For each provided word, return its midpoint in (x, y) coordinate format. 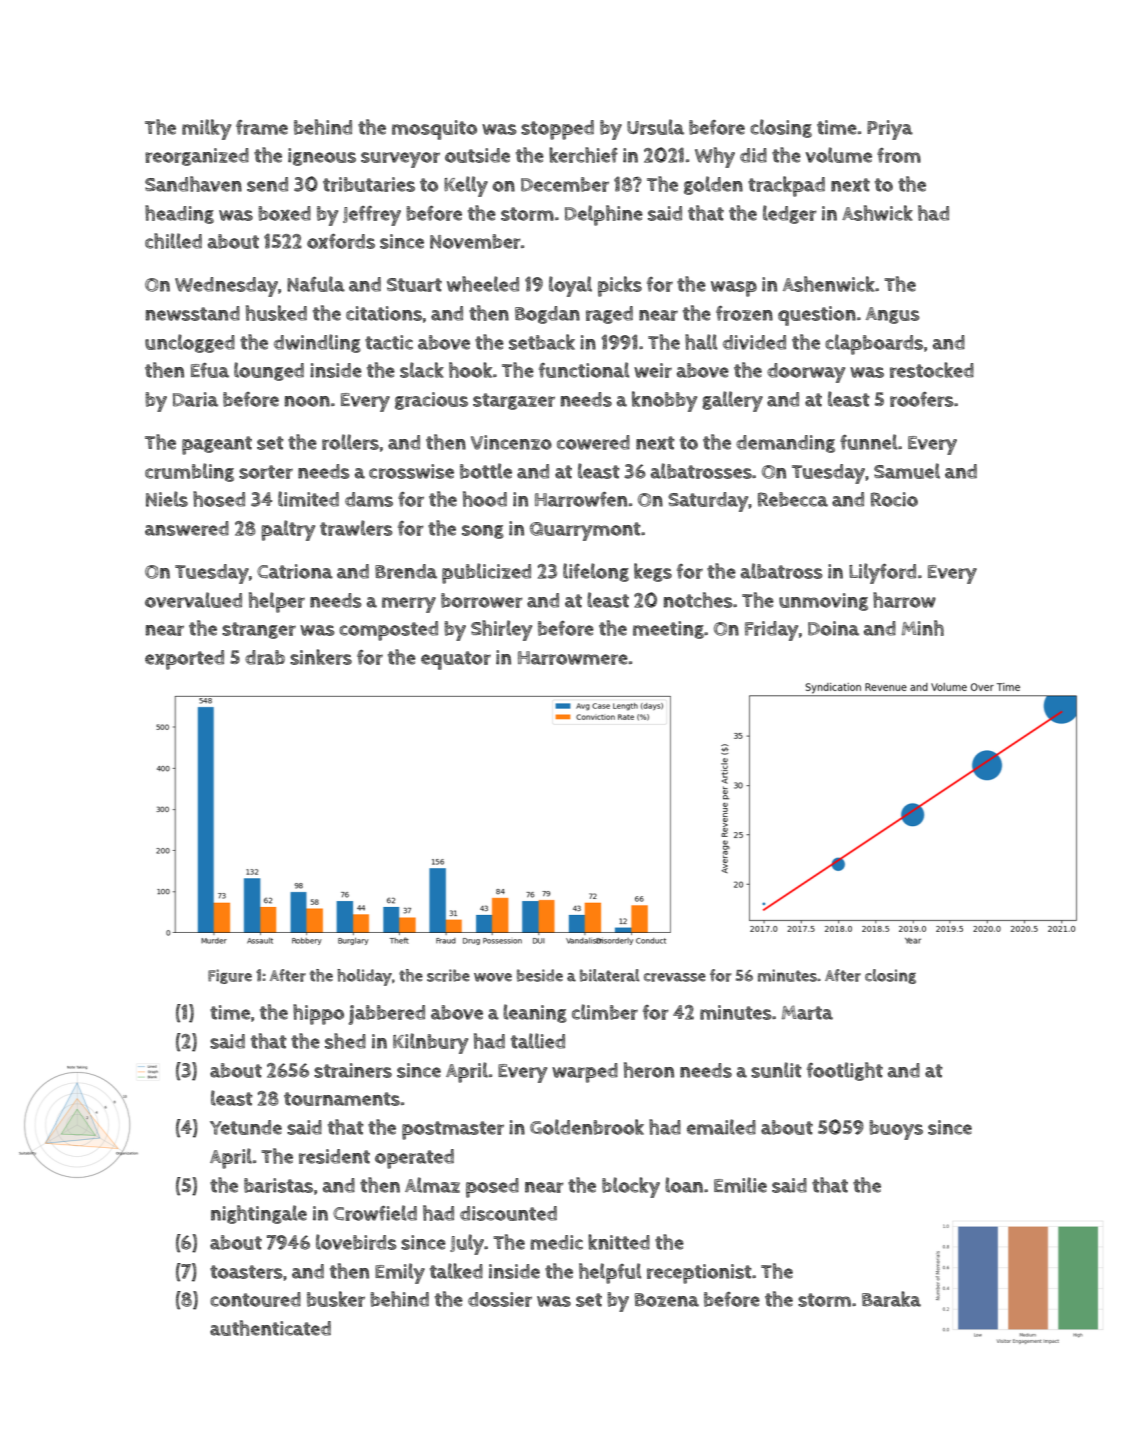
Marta (807, 1012)
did (753, 155)
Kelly (466, 186)
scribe (448, 975)
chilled (173, 241)
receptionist (699, 1274)
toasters (246, 1272)
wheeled (483, 284)
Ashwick (877, 213)
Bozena (667, 1300)
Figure (230, 976)
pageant (217, 445)
